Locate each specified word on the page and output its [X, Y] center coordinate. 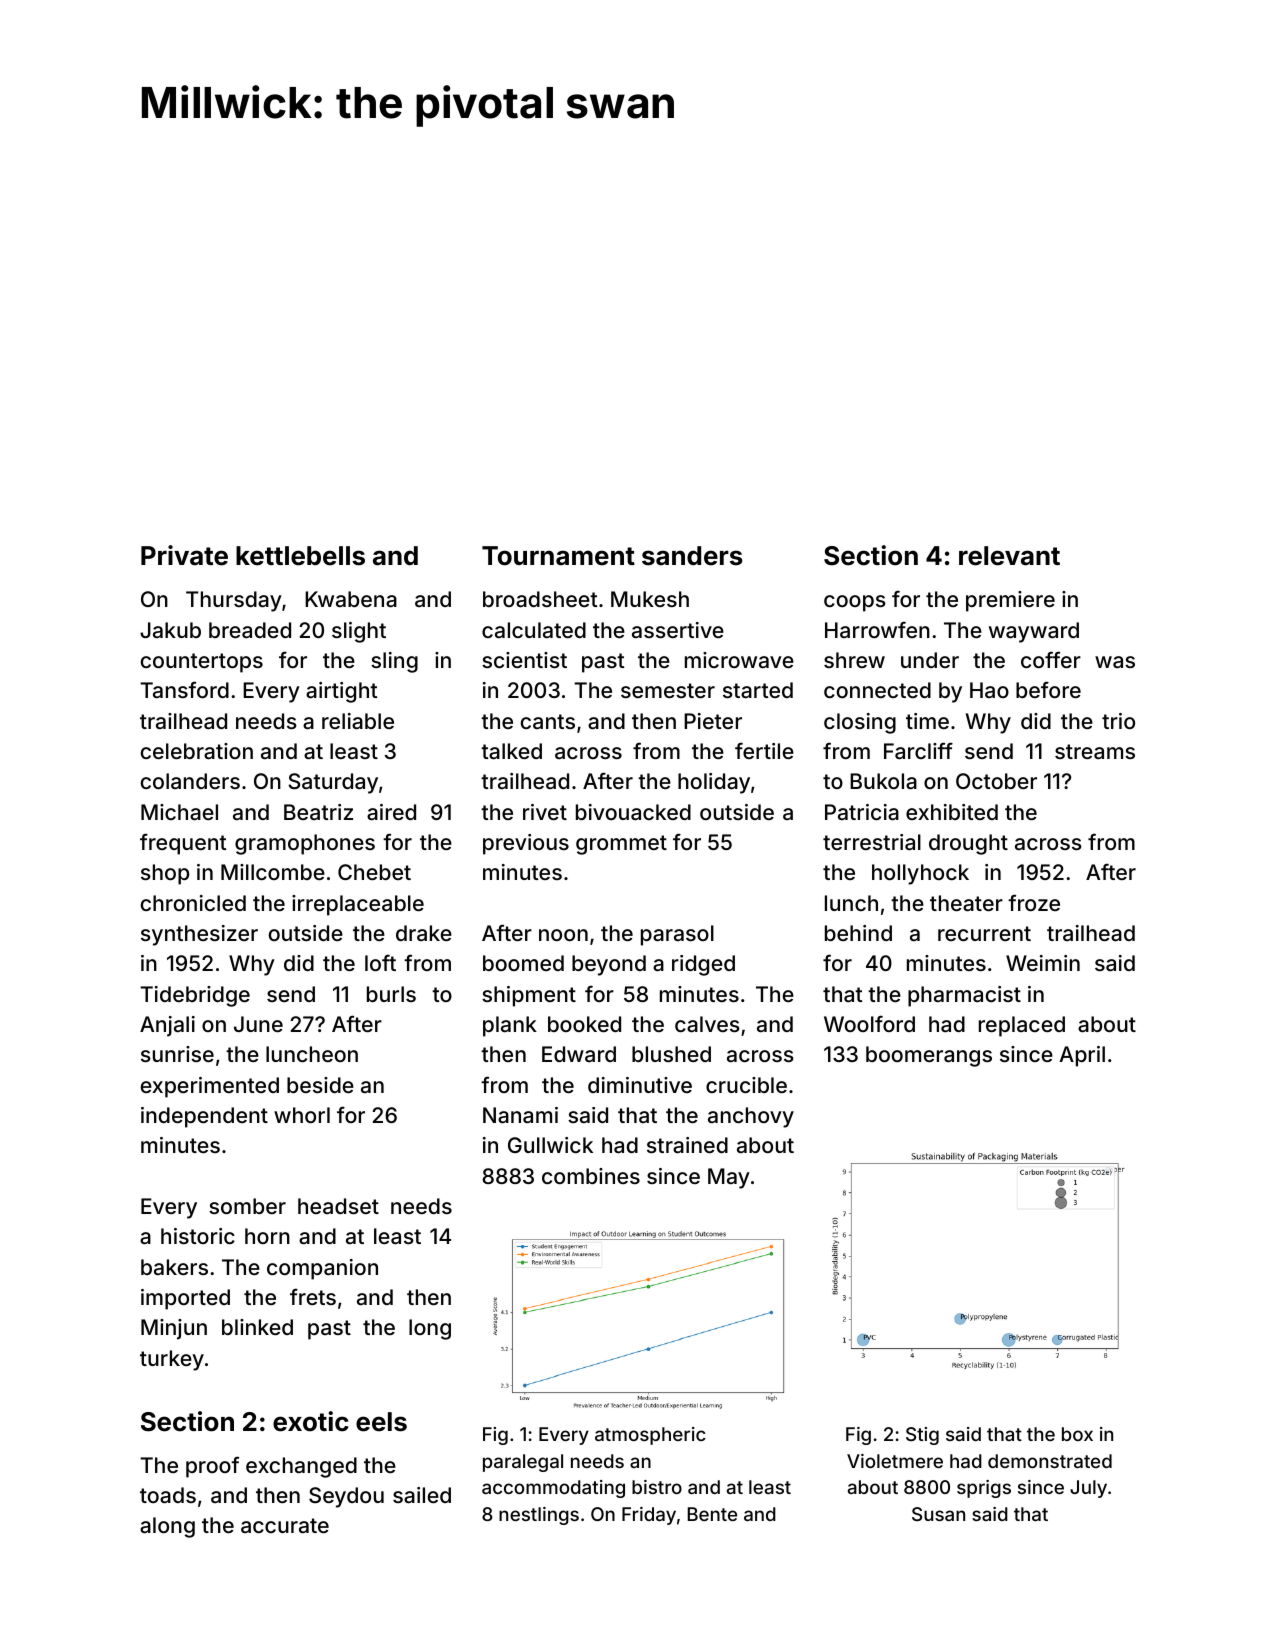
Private [184, 555]
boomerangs [929, 1056]
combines [591, 1176]
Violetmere [895, 1461]
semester [668, 690]
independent [204, 1117]
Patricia [862, 812]
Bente [712, 1514]
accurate [285, 1525]
